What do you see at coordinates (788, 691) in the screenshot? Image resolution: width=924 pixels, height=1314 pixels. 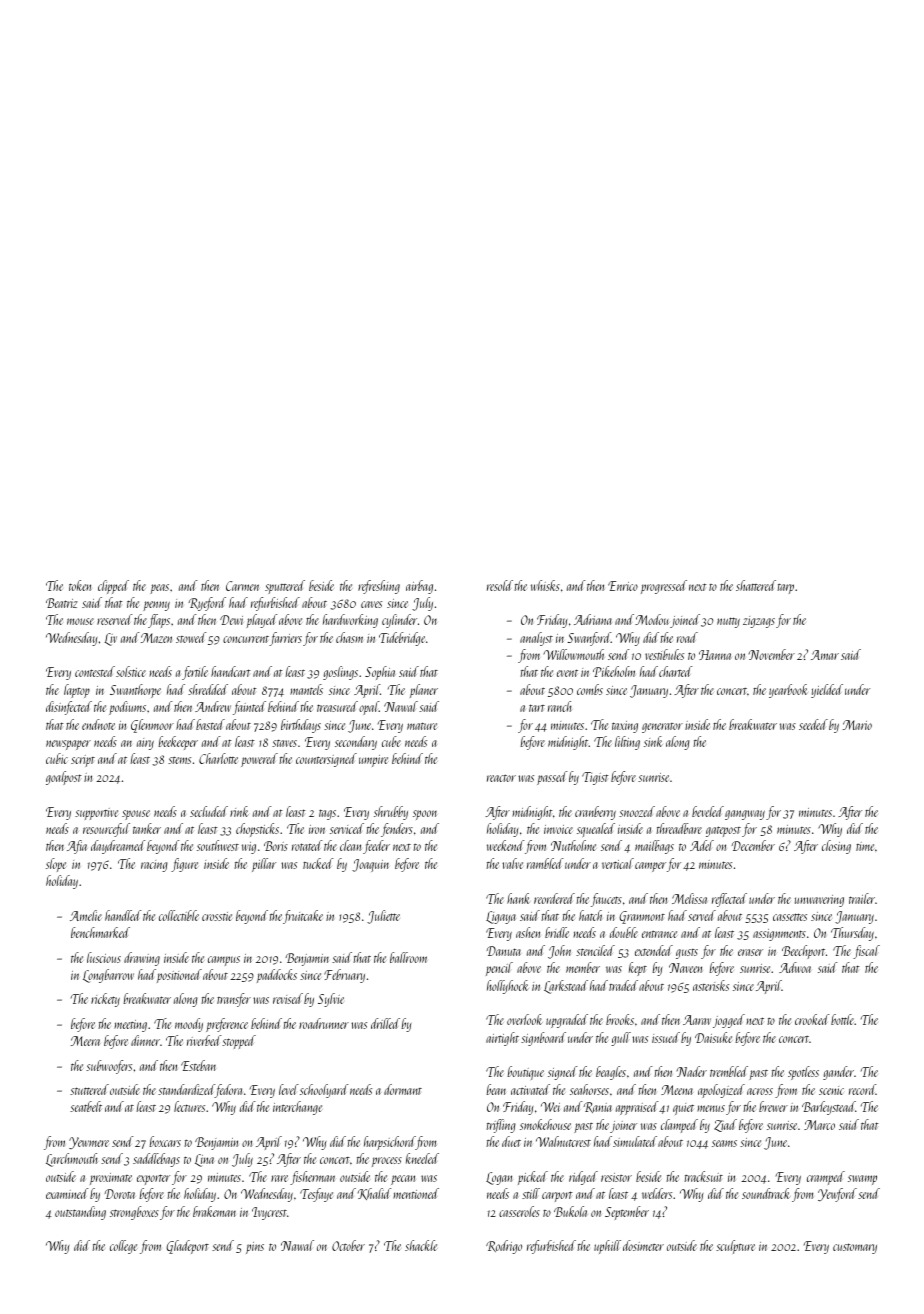 I see `yearbook` at bounding box center [788, 691].
